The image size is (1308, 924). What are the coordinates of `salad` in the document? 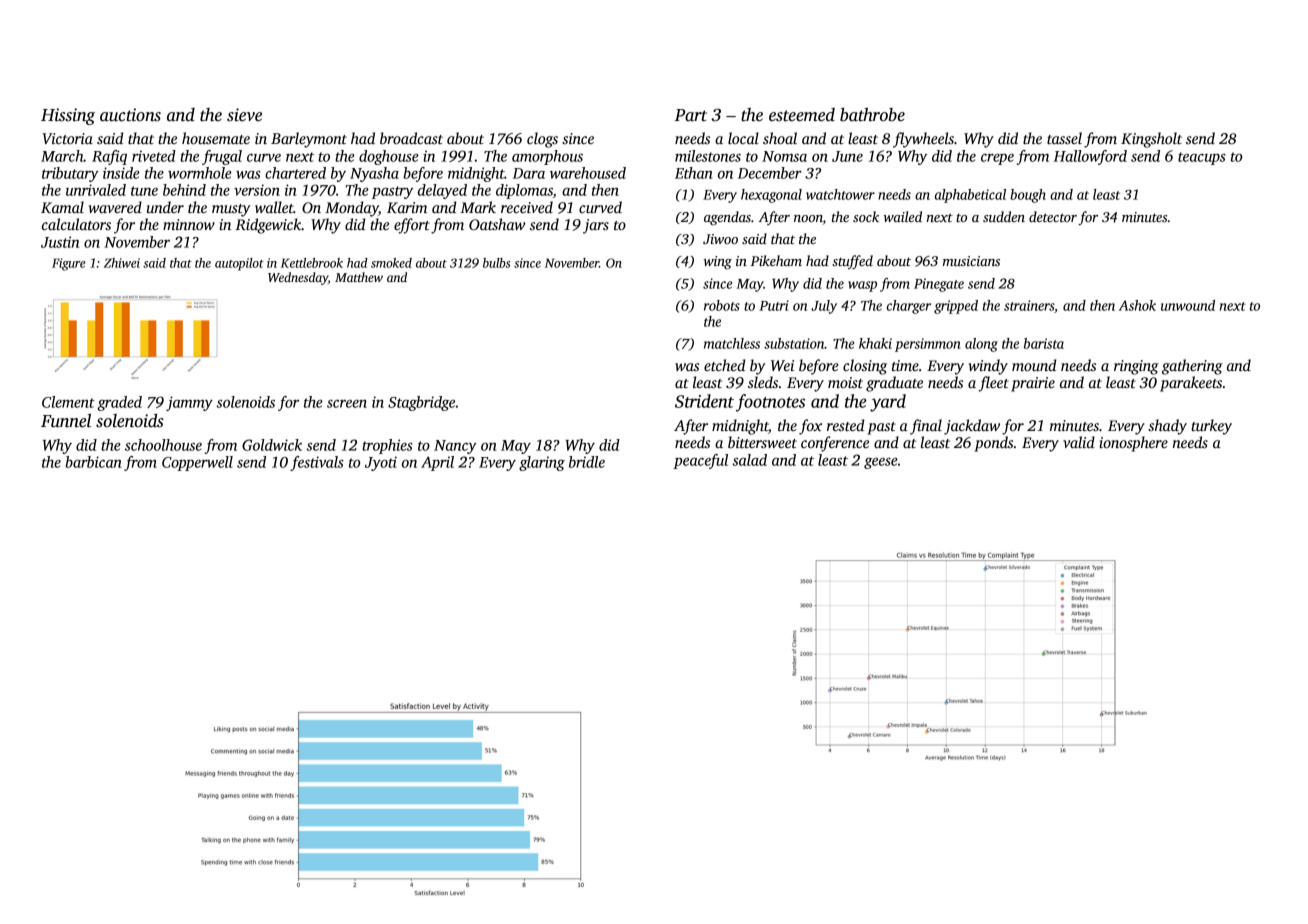 It's located at (750, 460).
